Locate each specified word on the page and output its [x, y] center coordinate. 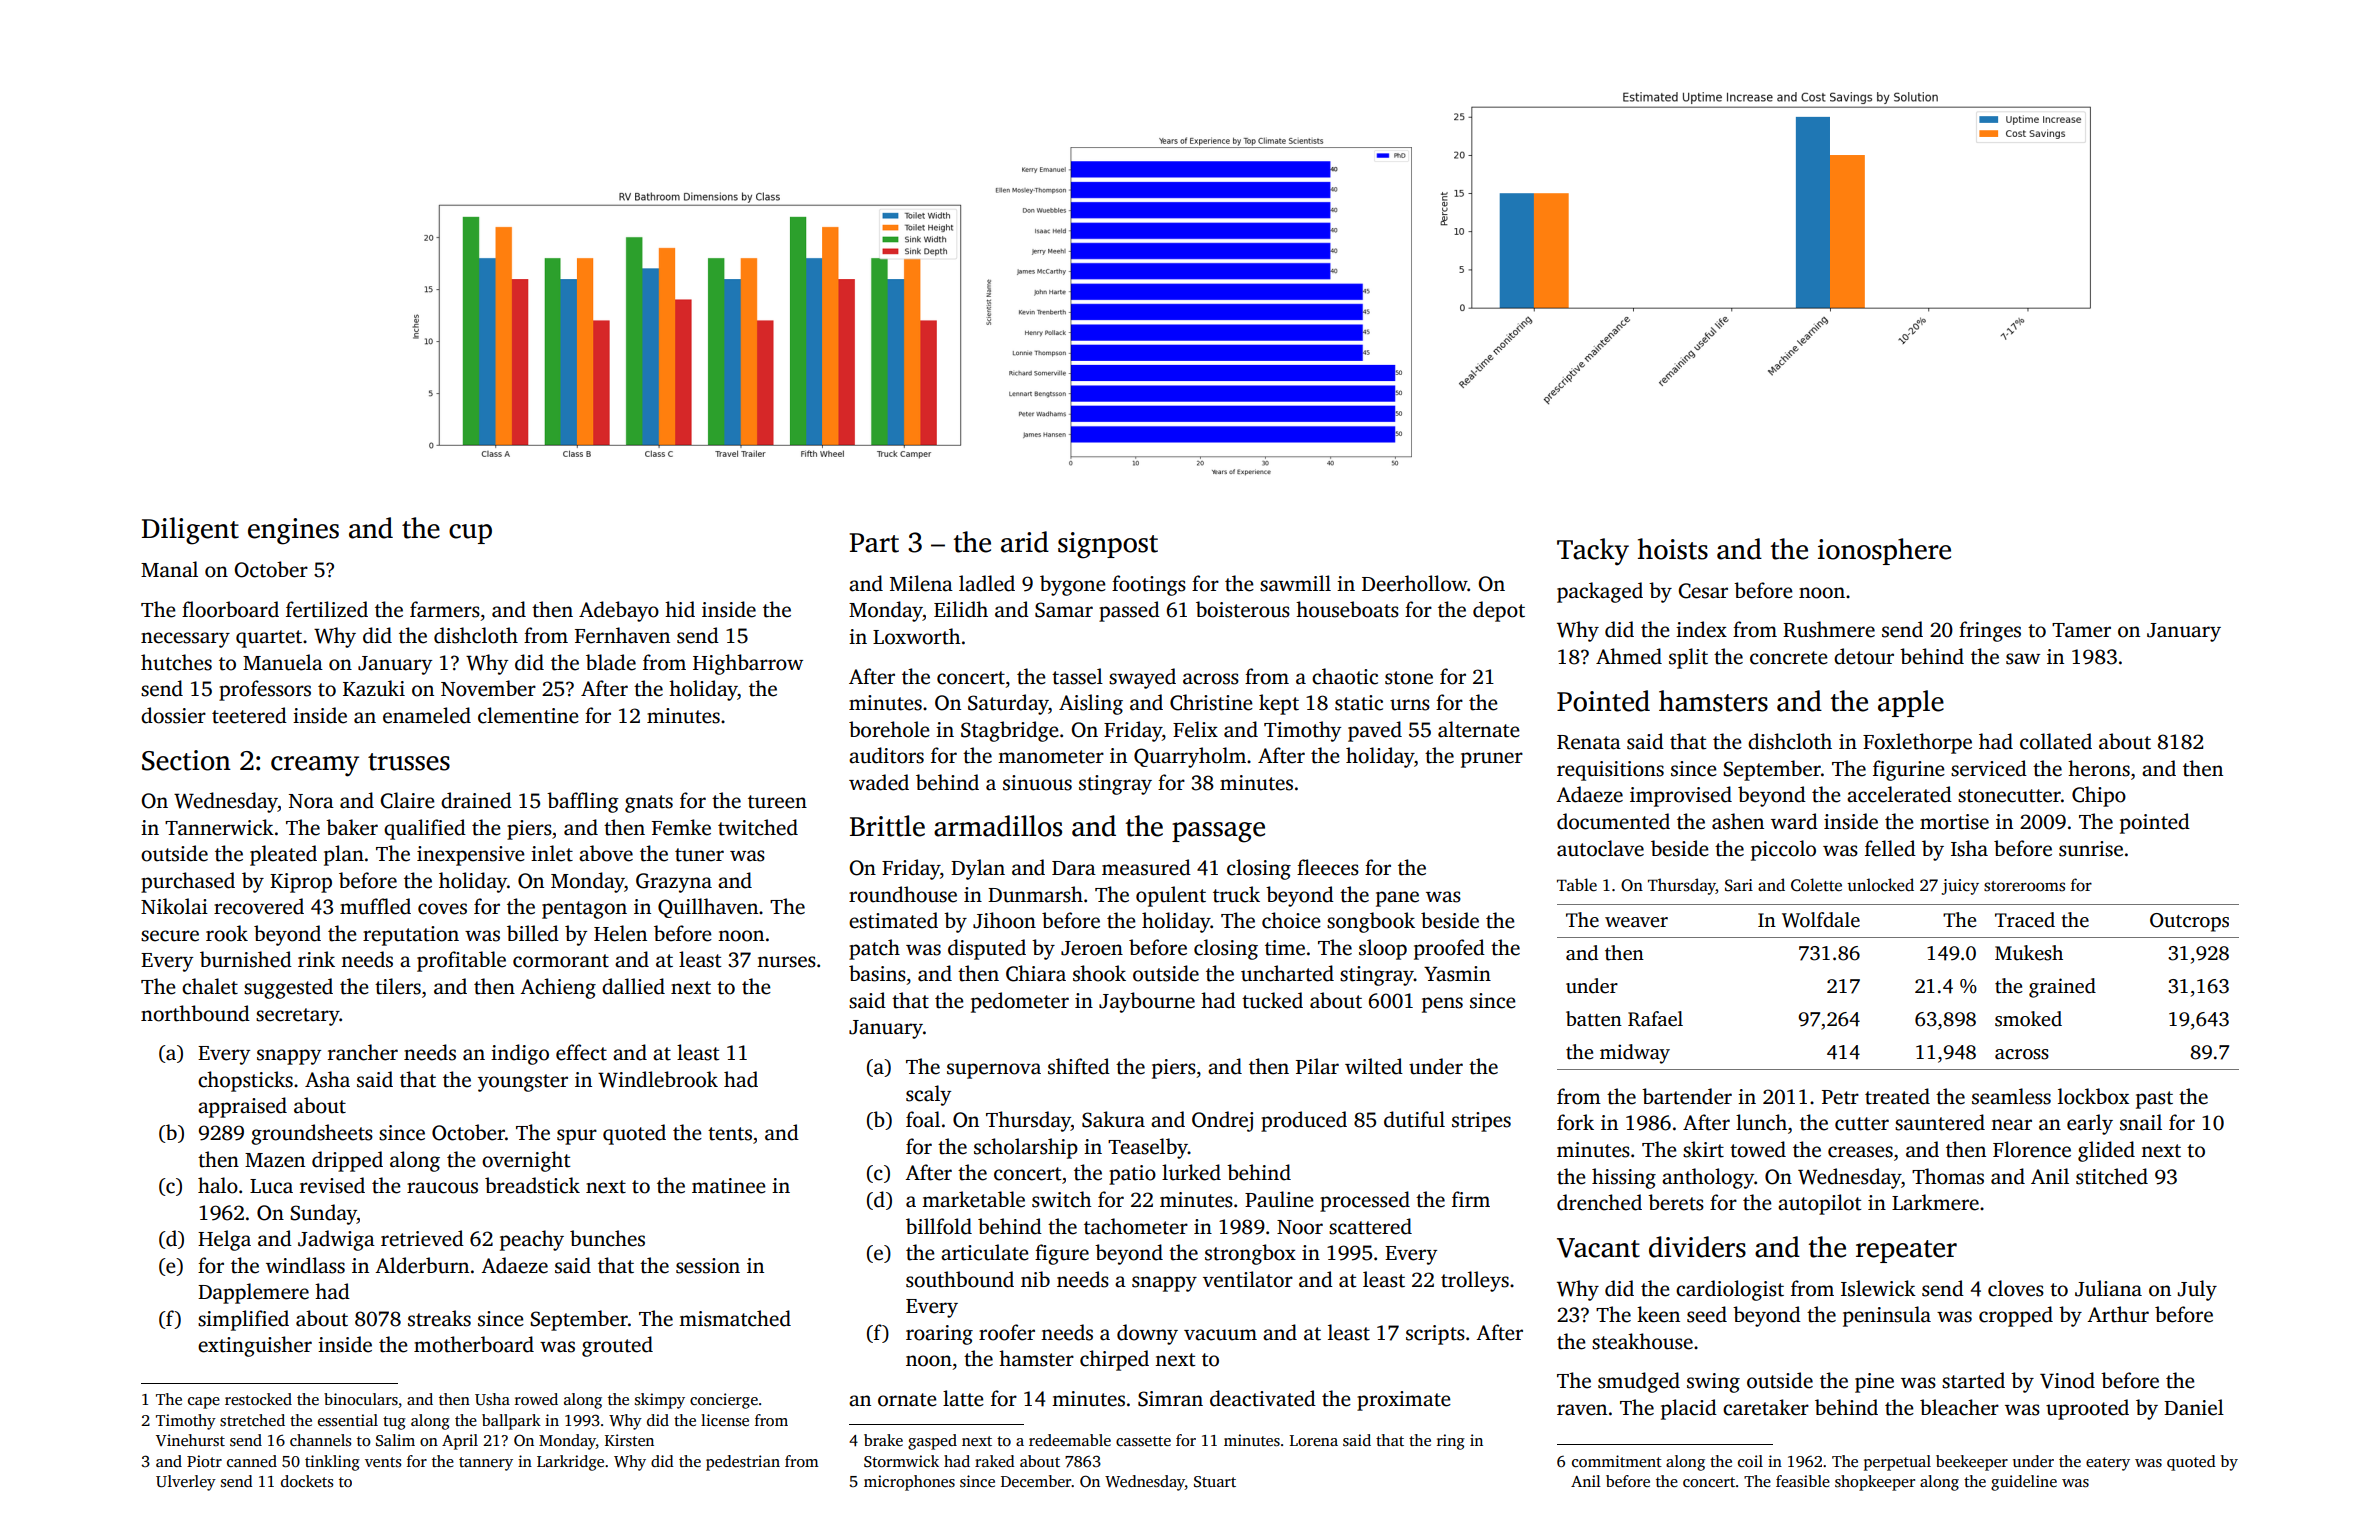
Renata [1589, 742]
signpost [1108, 545]
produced [1304, 1121]
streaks [439, 1318]
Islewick [1878, 1288]
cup [470, 534]
